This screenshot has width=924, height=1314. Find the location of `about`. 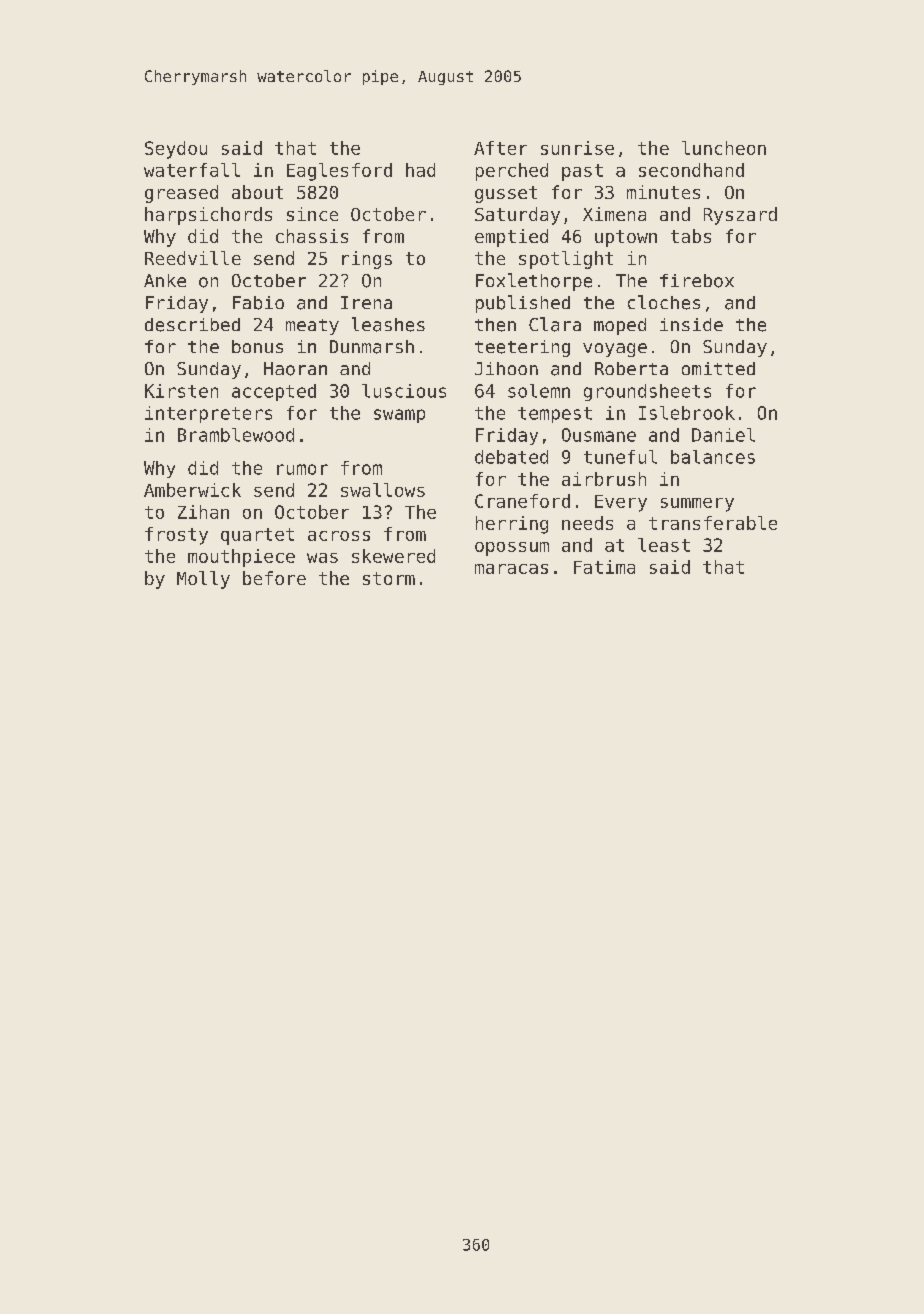

about is located at coordinates (257, 192).
